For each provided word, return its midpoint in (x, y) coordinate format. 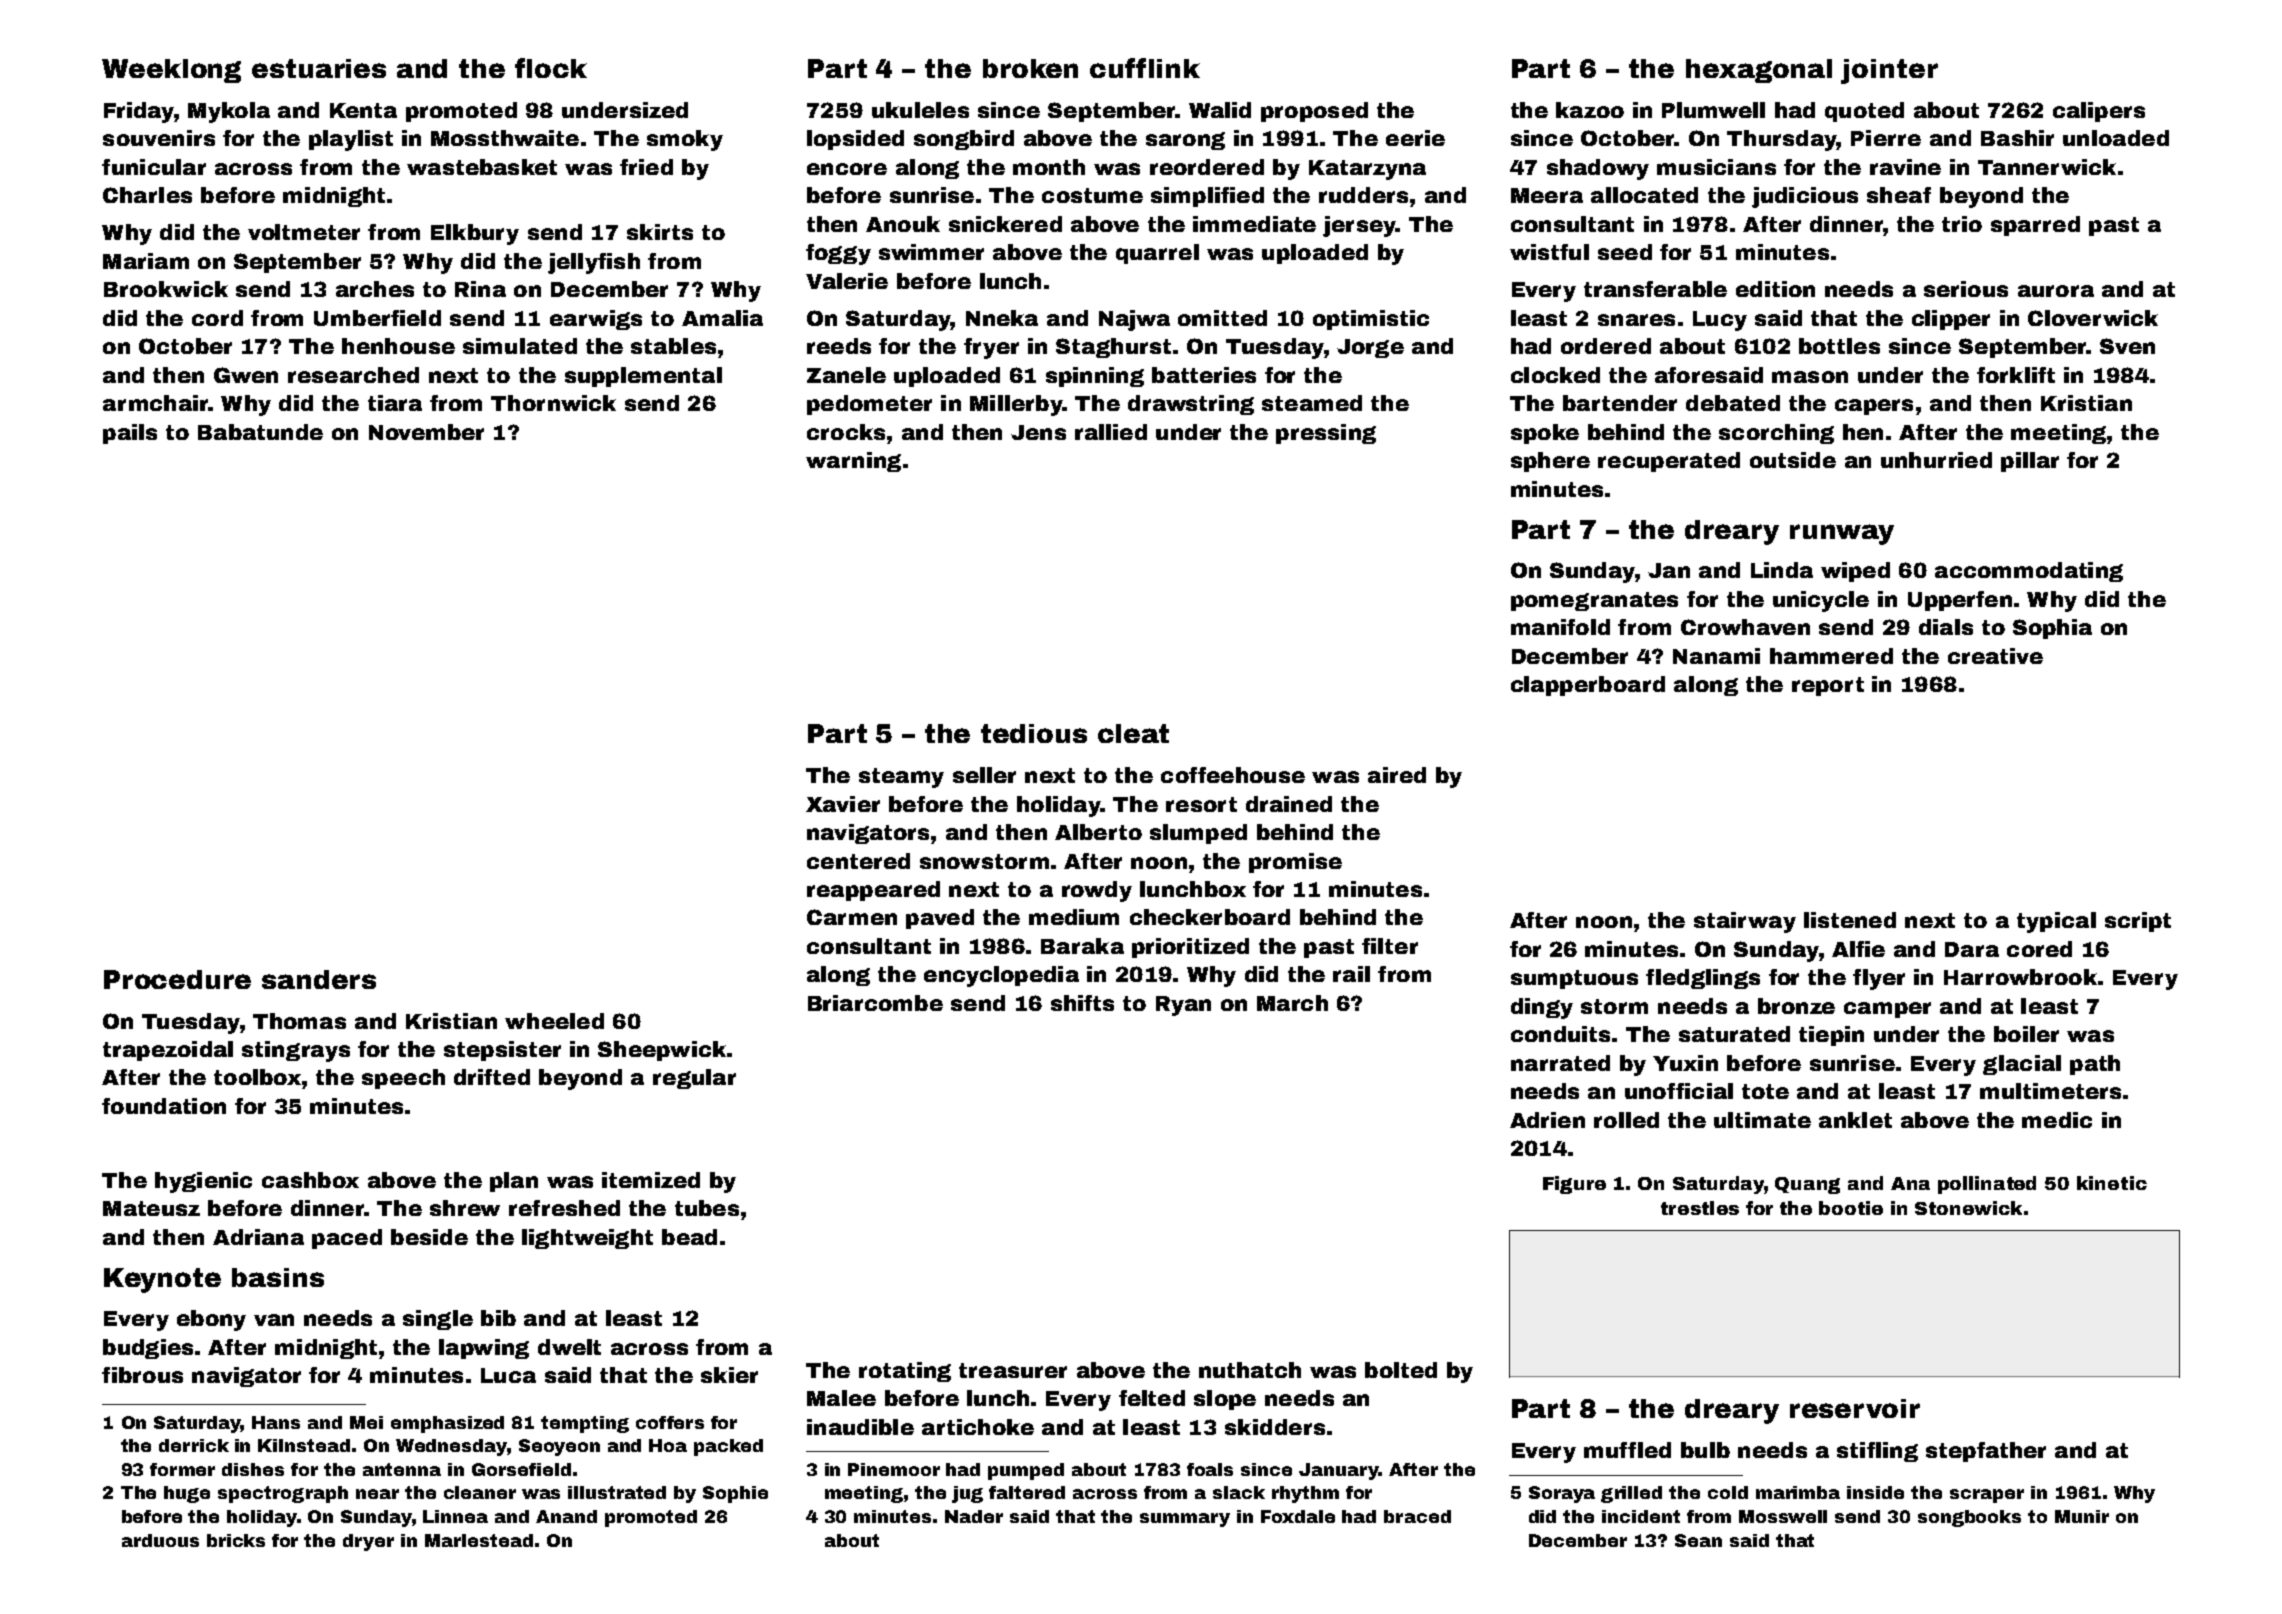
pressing (1326, 434)
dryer (368, 1542)
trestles (1700, 1208)
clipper (1951, 320)
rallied (1111, 432)
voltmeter (304, 232)
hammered (1831, 656)
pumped (1026, 1471)
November (426, 432)
